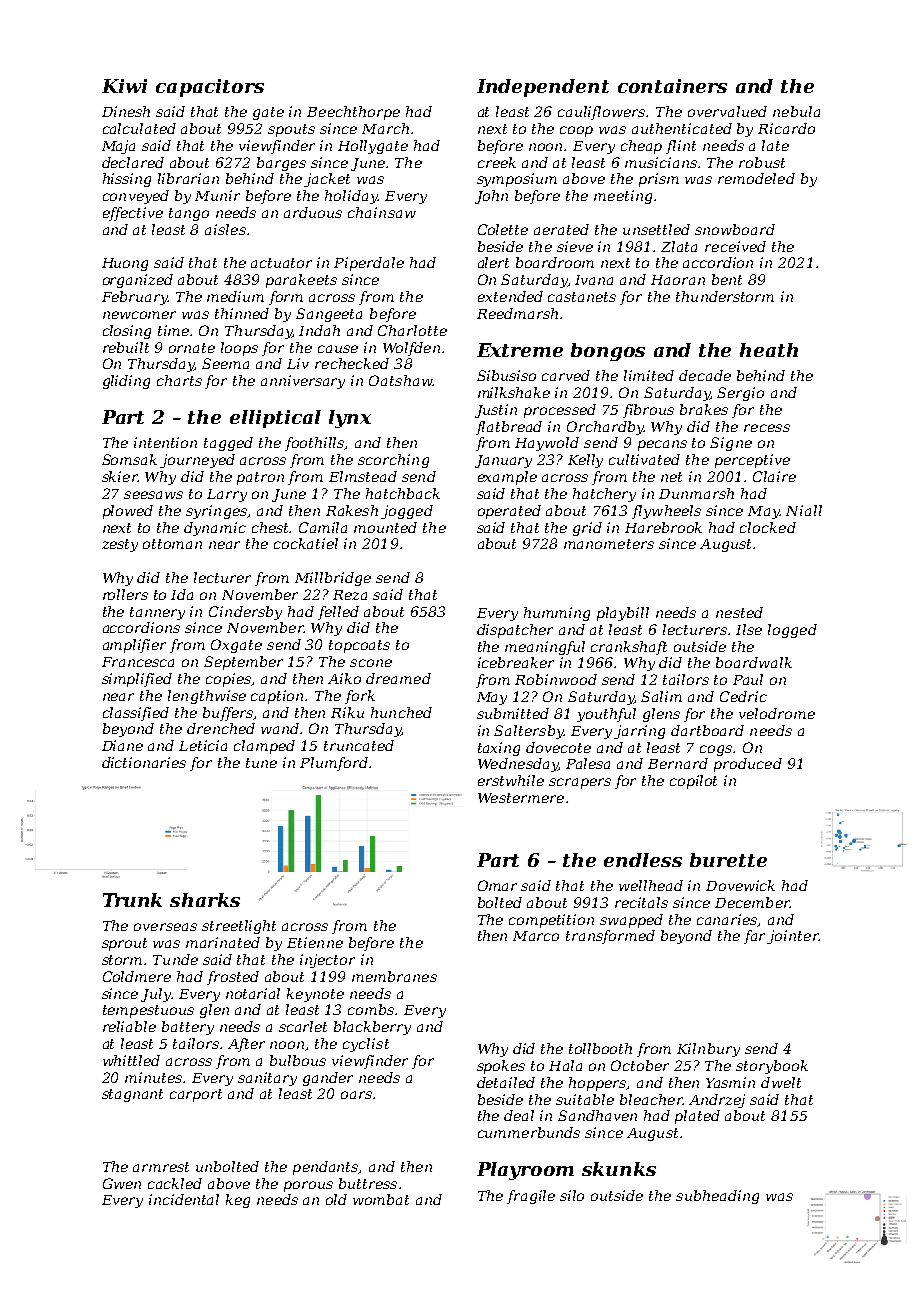 This screenshot has height=1308, width=924. What do you see at coordinates (280, 728) in the screenshot?
I see `wand` at bounding box center [280, 728].
